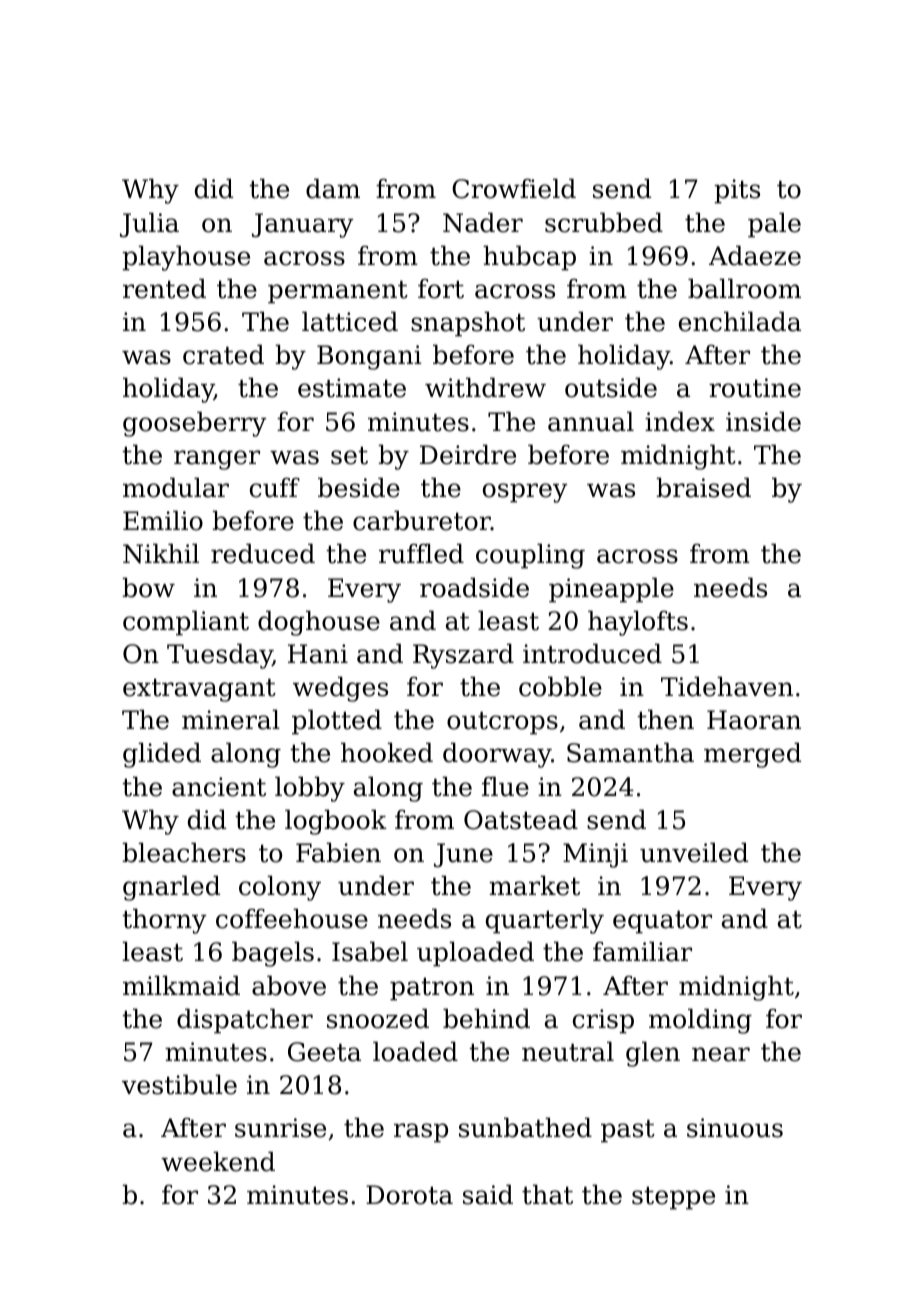 This screenshot has height=1311, width=924. I want to click on Julia, so click(149, 224).
